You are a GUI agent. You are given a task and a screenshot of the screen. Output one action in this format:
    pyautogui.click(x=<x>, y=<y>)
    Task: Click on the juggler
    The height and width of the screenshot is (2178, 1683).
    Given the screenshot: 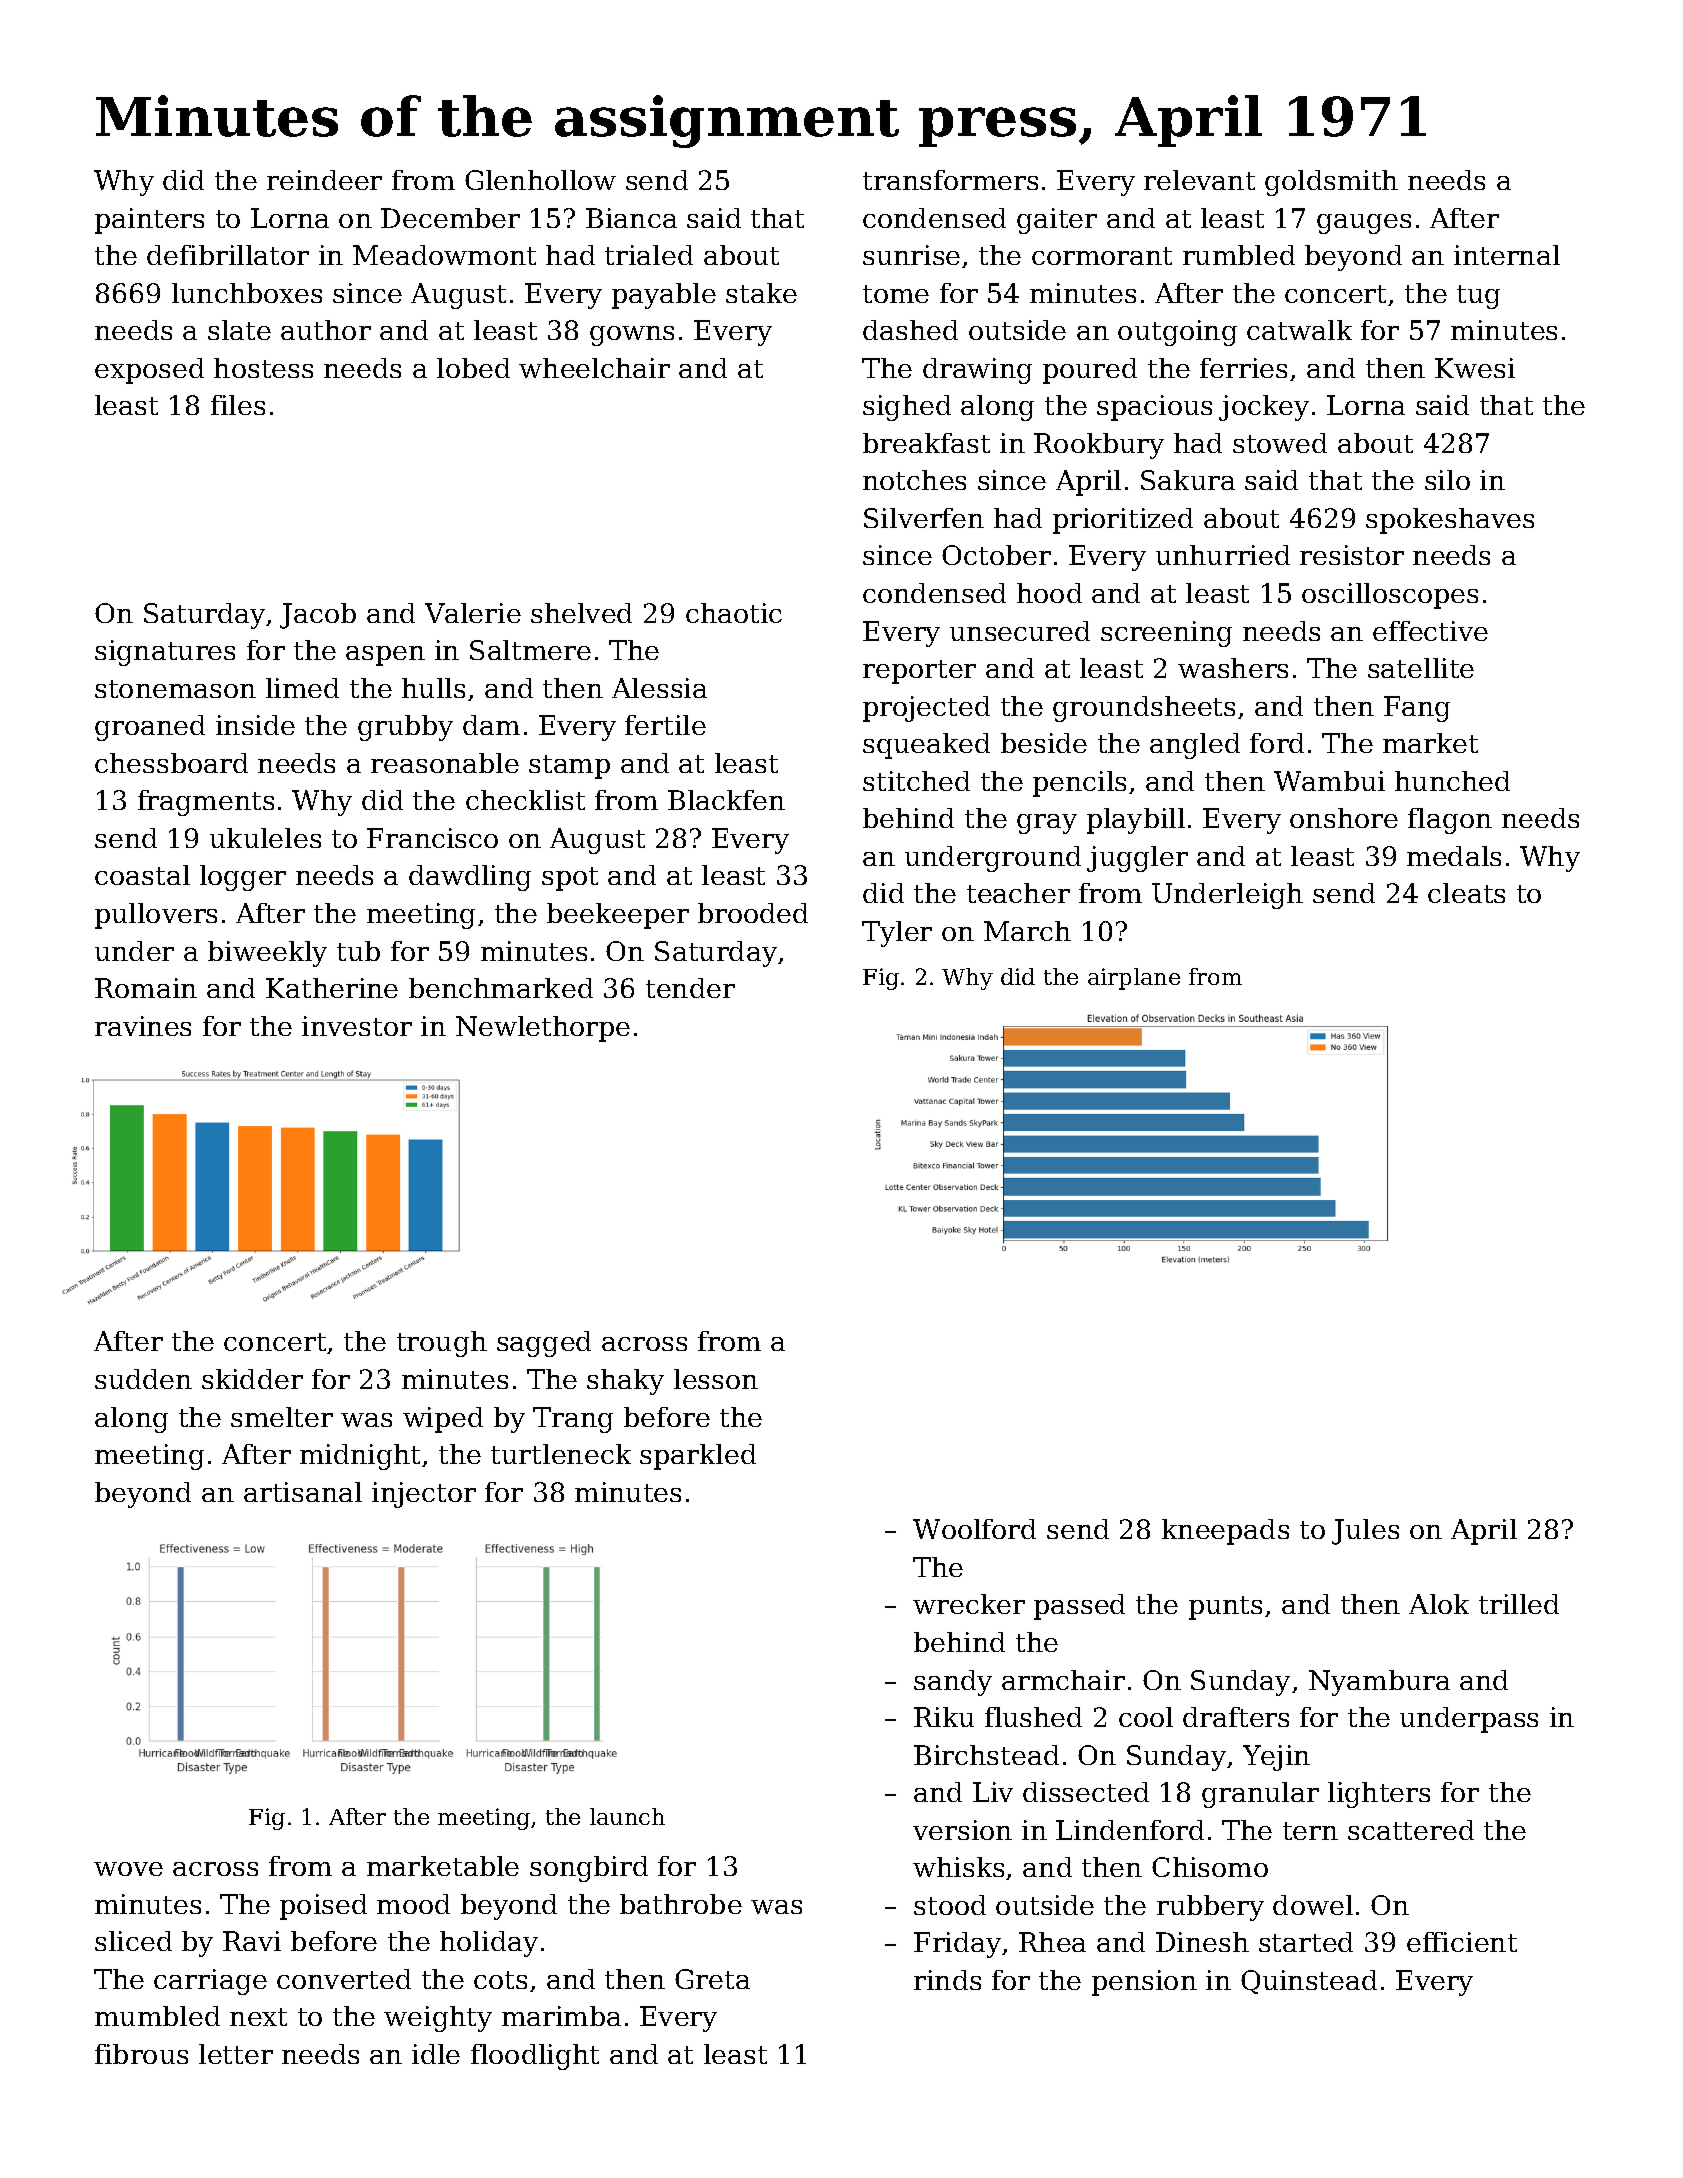 What is the action you would take?
    pyautogui.click(x=1137, y=859)
